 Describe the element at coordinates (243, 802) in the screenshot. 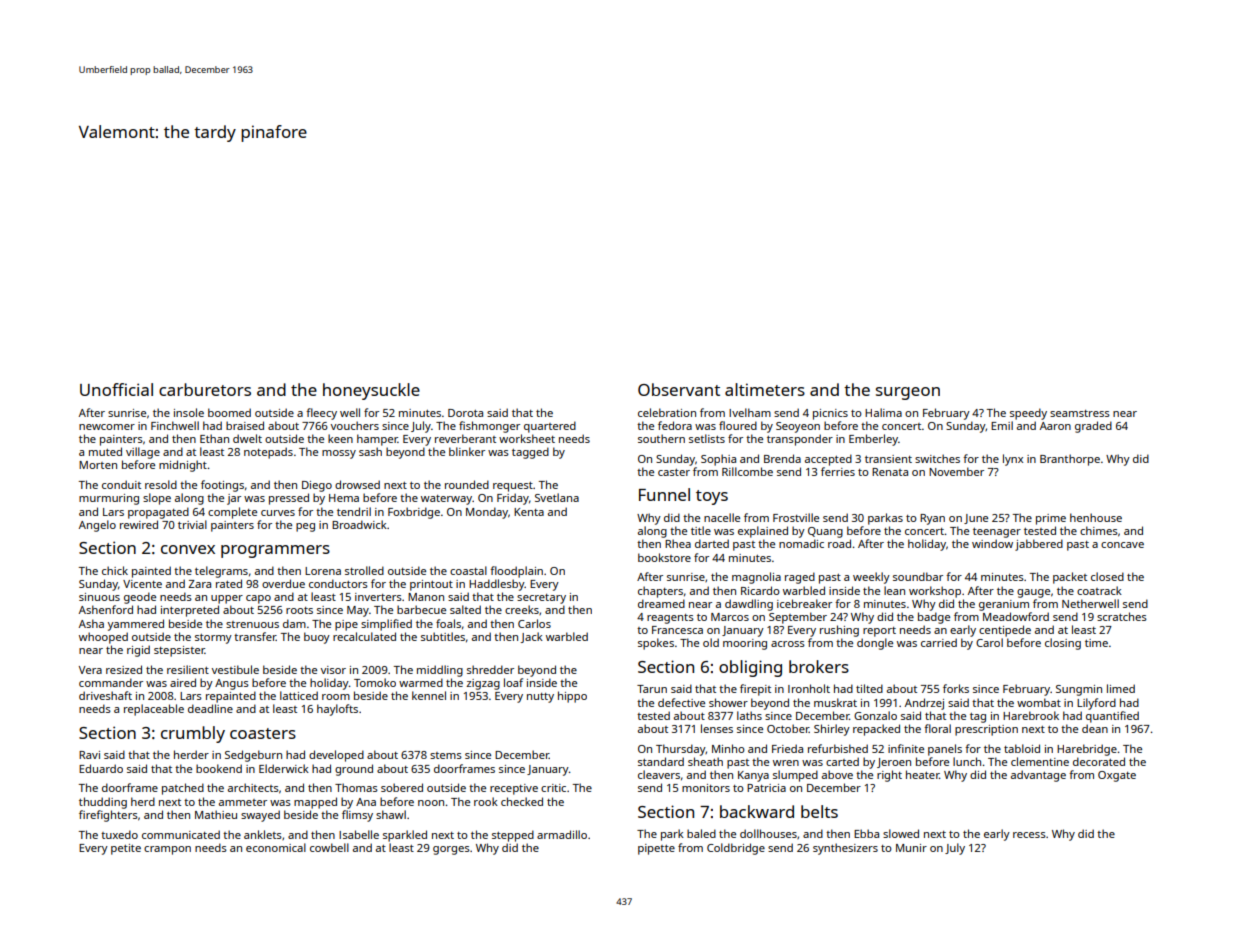

I see `ammeter` at that location.
